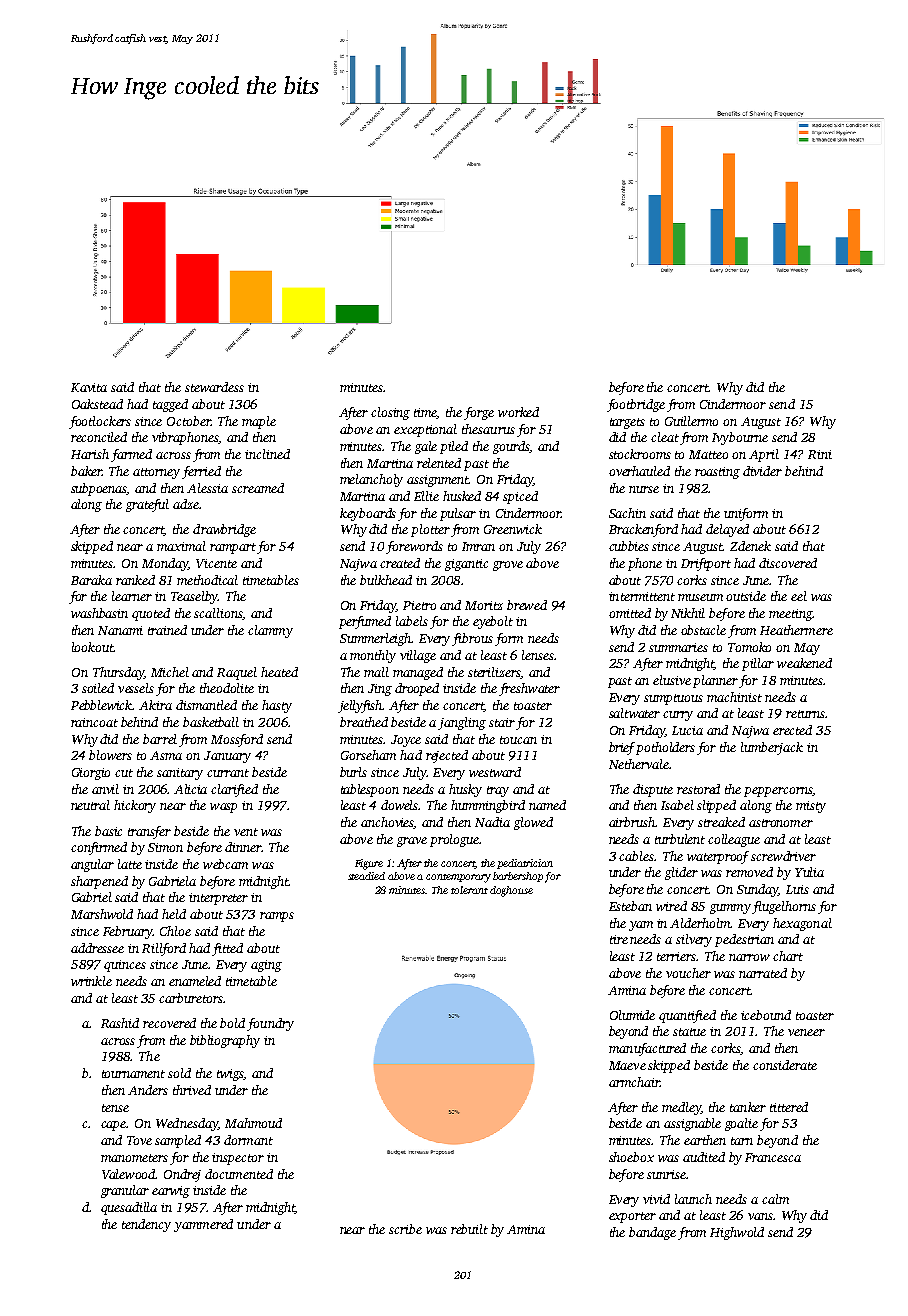 This image has height=1316, width=908. What do you see at coordinates (99, 489) in the image?
I see `subpoenas` at bounding box center [99, 489].
